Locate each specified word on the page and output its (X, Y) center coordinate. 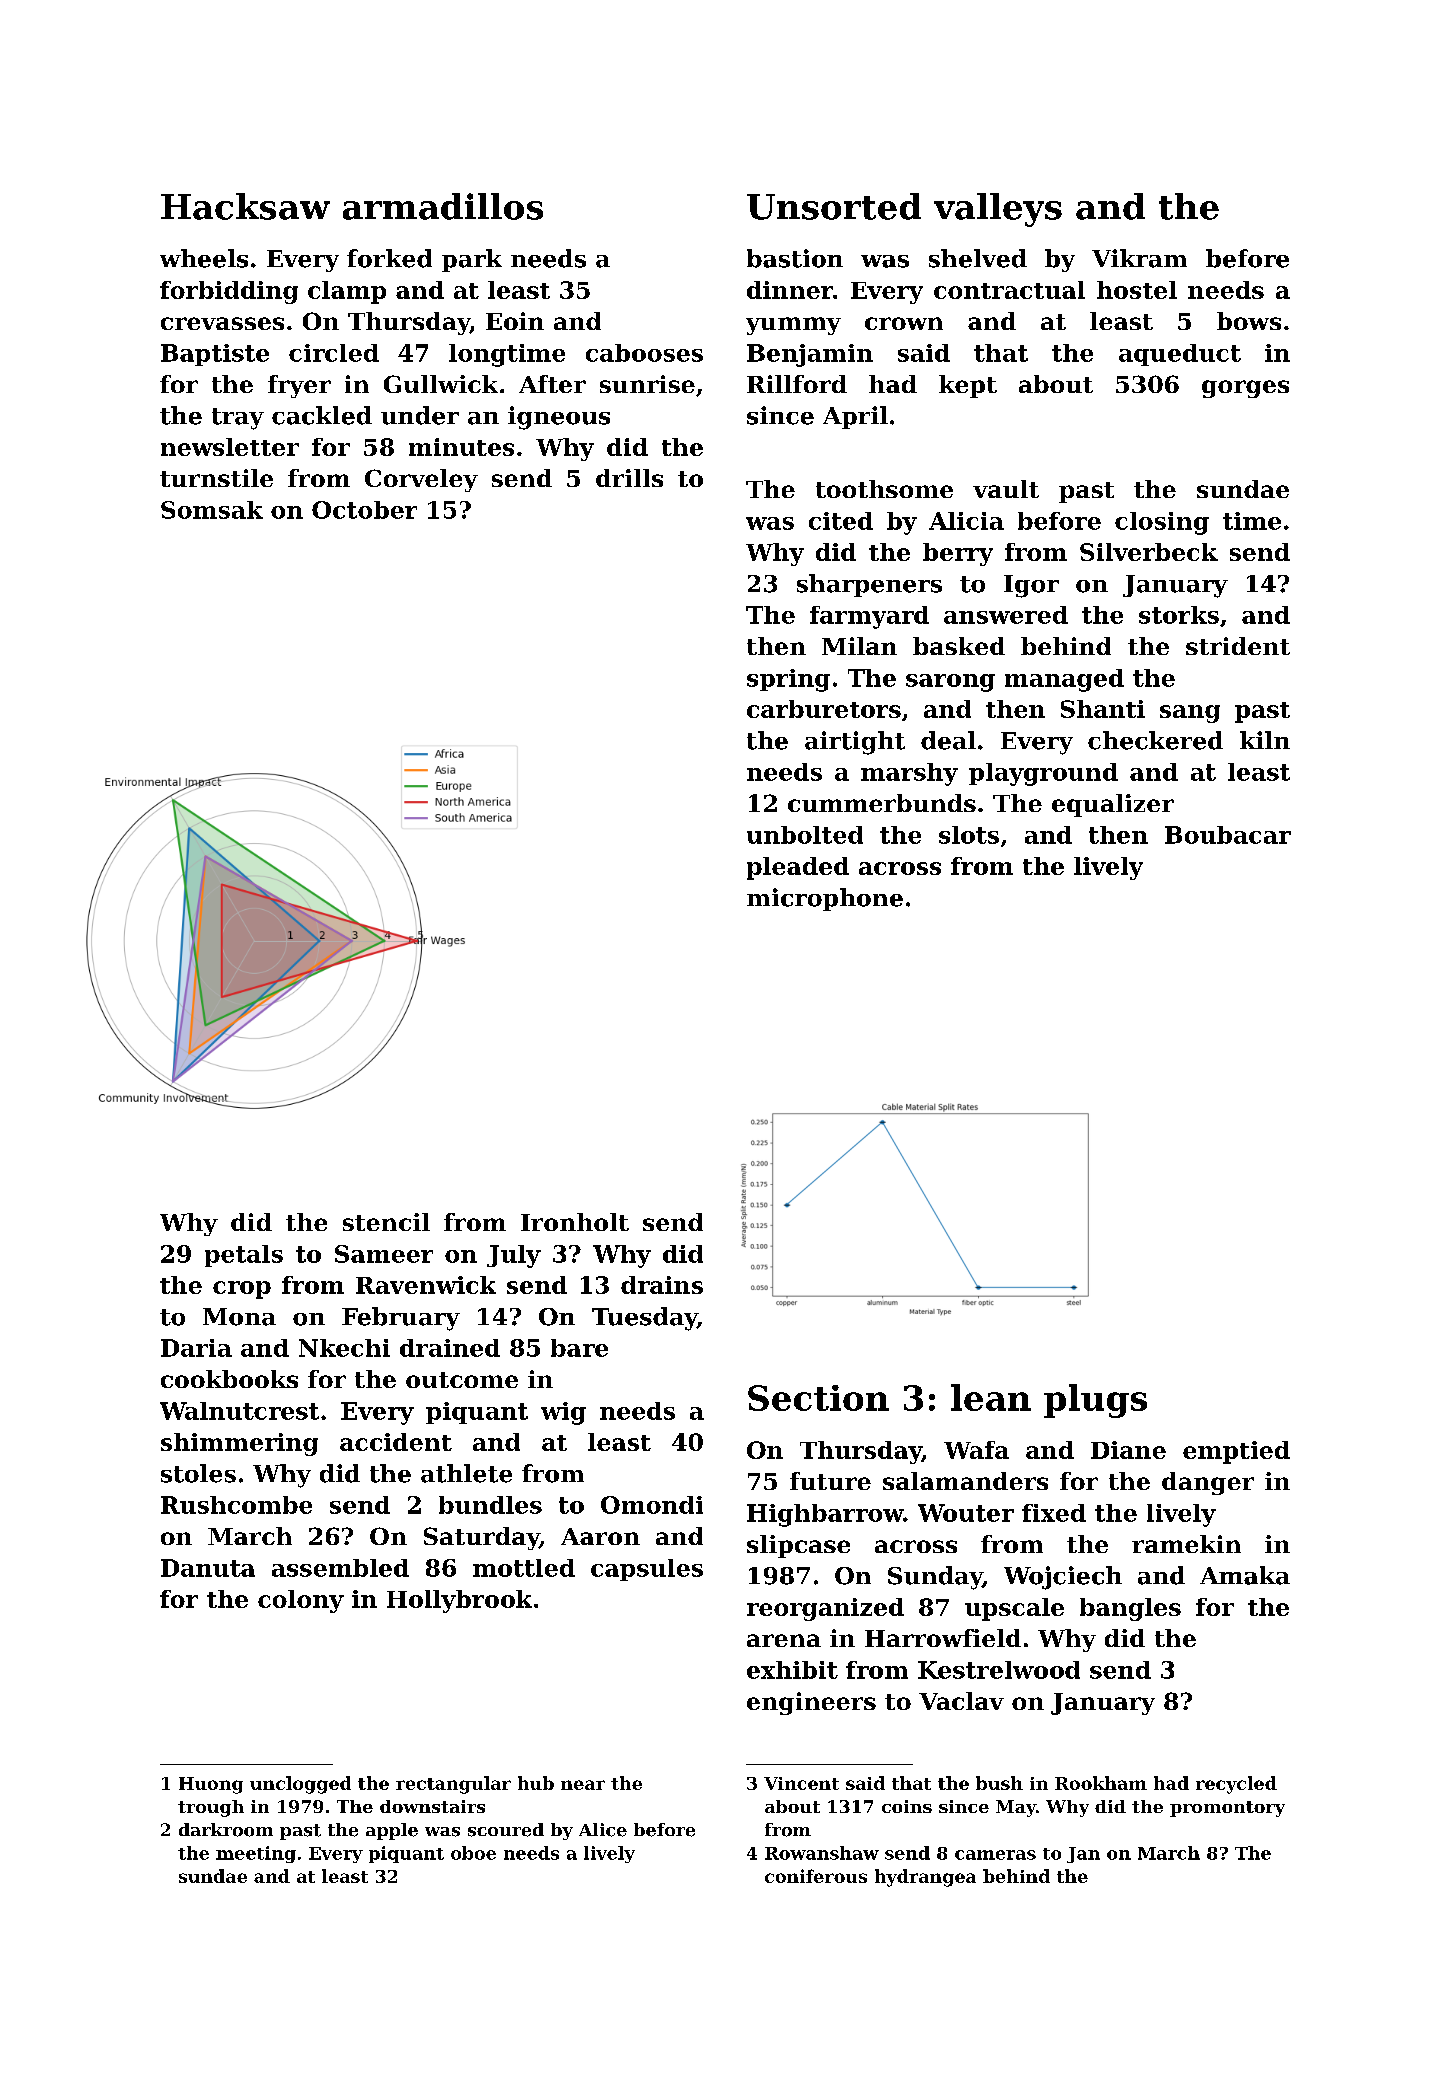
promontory (1227, 1809)
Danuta (208, 1568)
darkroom (226, 1830)
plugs (1095, 1401)
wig (563, 1413)
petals (244, 1256)
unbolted (805, 835)
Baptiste (215, 355)
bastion (795, 258)
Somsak (212, 510)
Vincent (801, 1783)
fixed (1054, 1513)
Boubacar (1228, 835)
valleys (998, 210)
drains (662, 1285)
